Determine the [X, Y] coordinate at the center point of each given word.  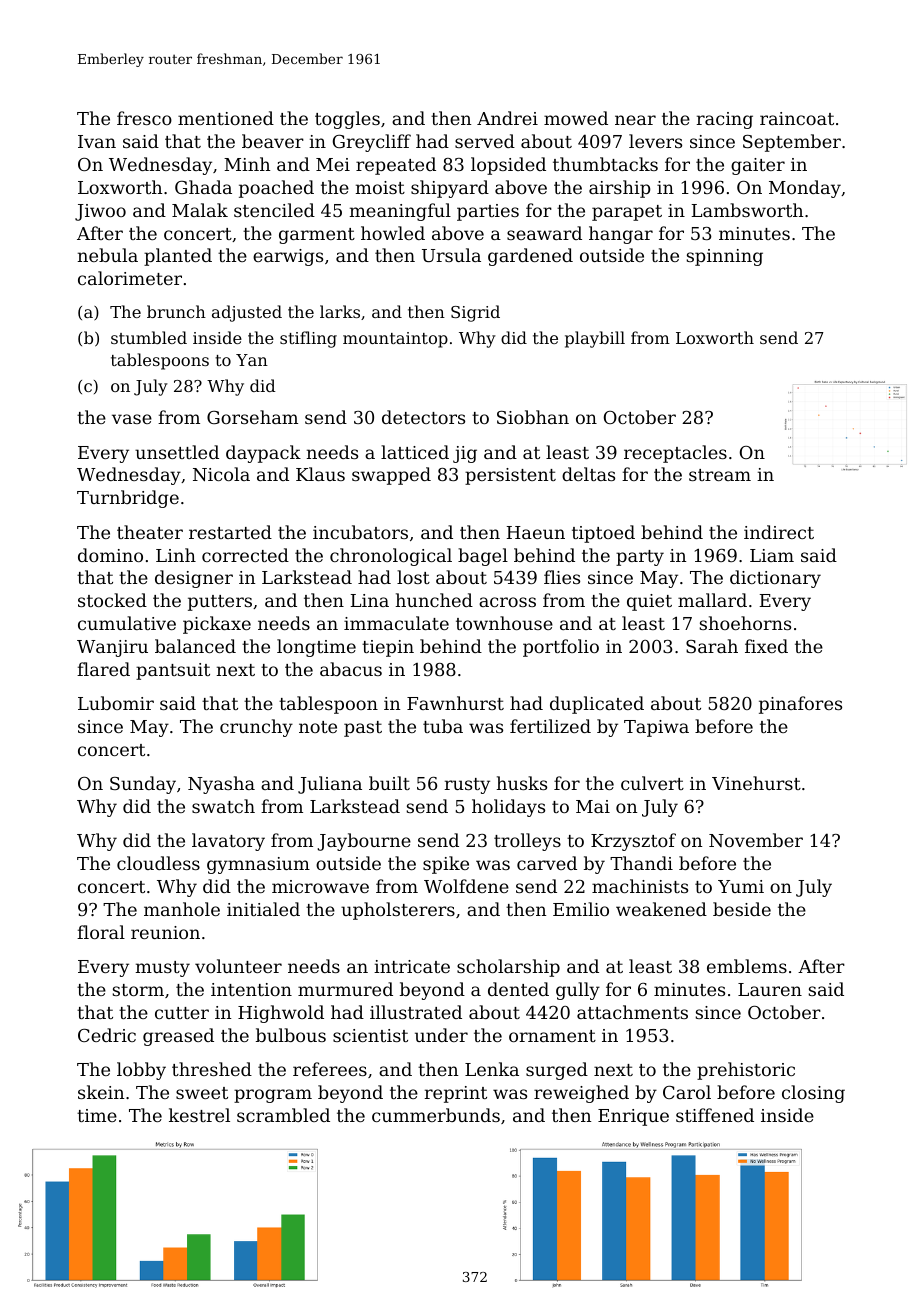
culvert [652, 783]
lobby [141, 1071]
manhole [182, 909]
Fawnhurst [455, 703]
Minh [247, 164]
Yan [252, 360]
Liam [772, 555]
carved [547, 863]
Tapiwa [656, 728]
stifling [308, 339]
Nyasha [221, 785]
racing [725, 120]
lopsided [508, 166]
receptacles [675, 454]
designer [194, 579]
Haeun [536, 532]
